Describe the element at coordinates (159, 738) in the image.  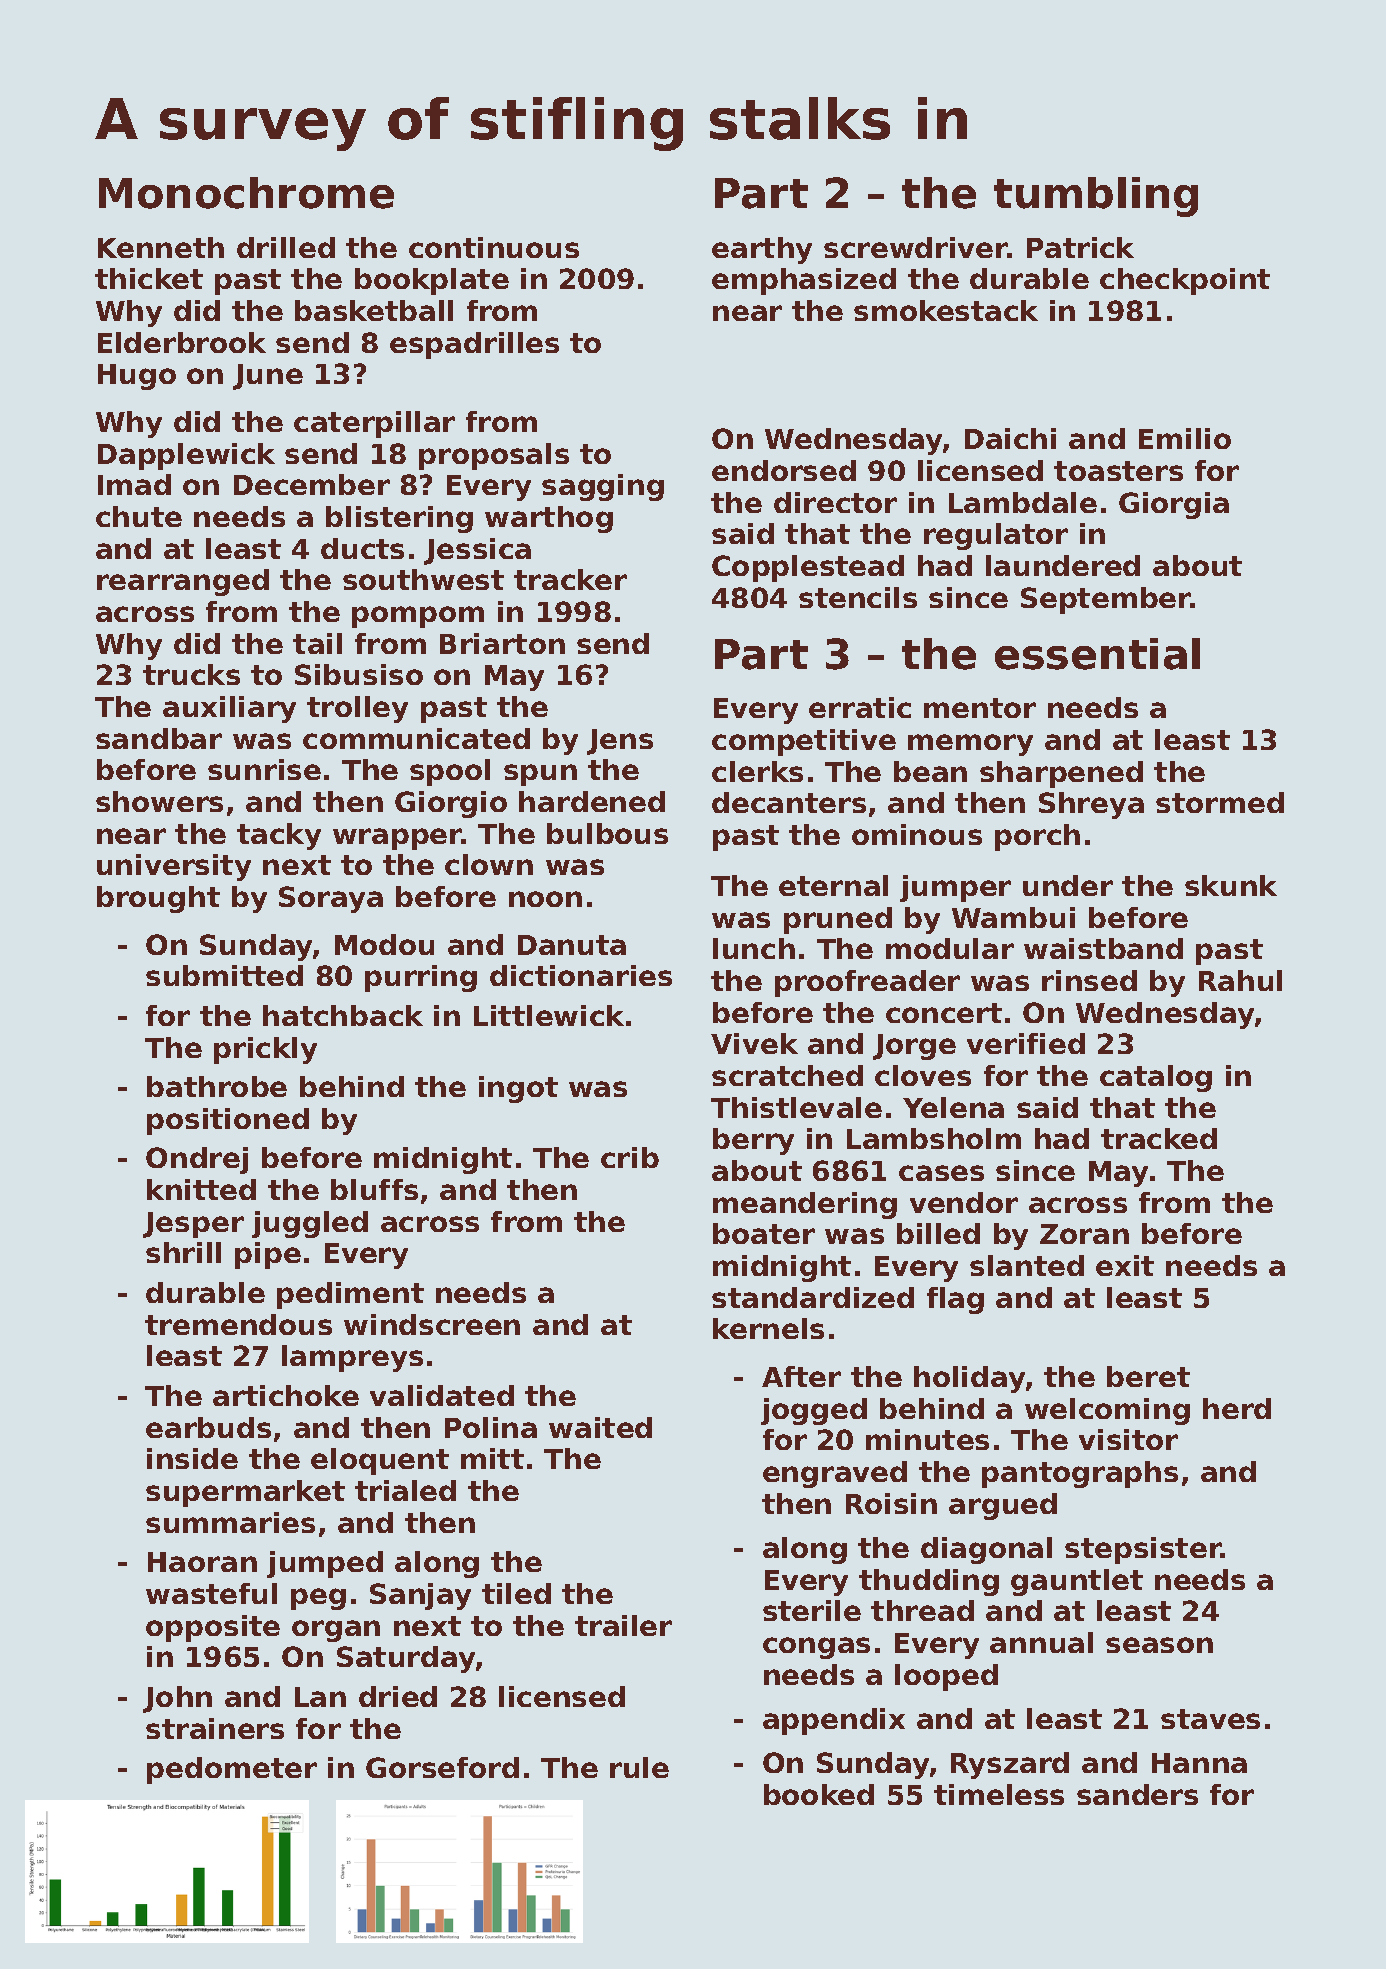
I see `sandbar` at that location.
